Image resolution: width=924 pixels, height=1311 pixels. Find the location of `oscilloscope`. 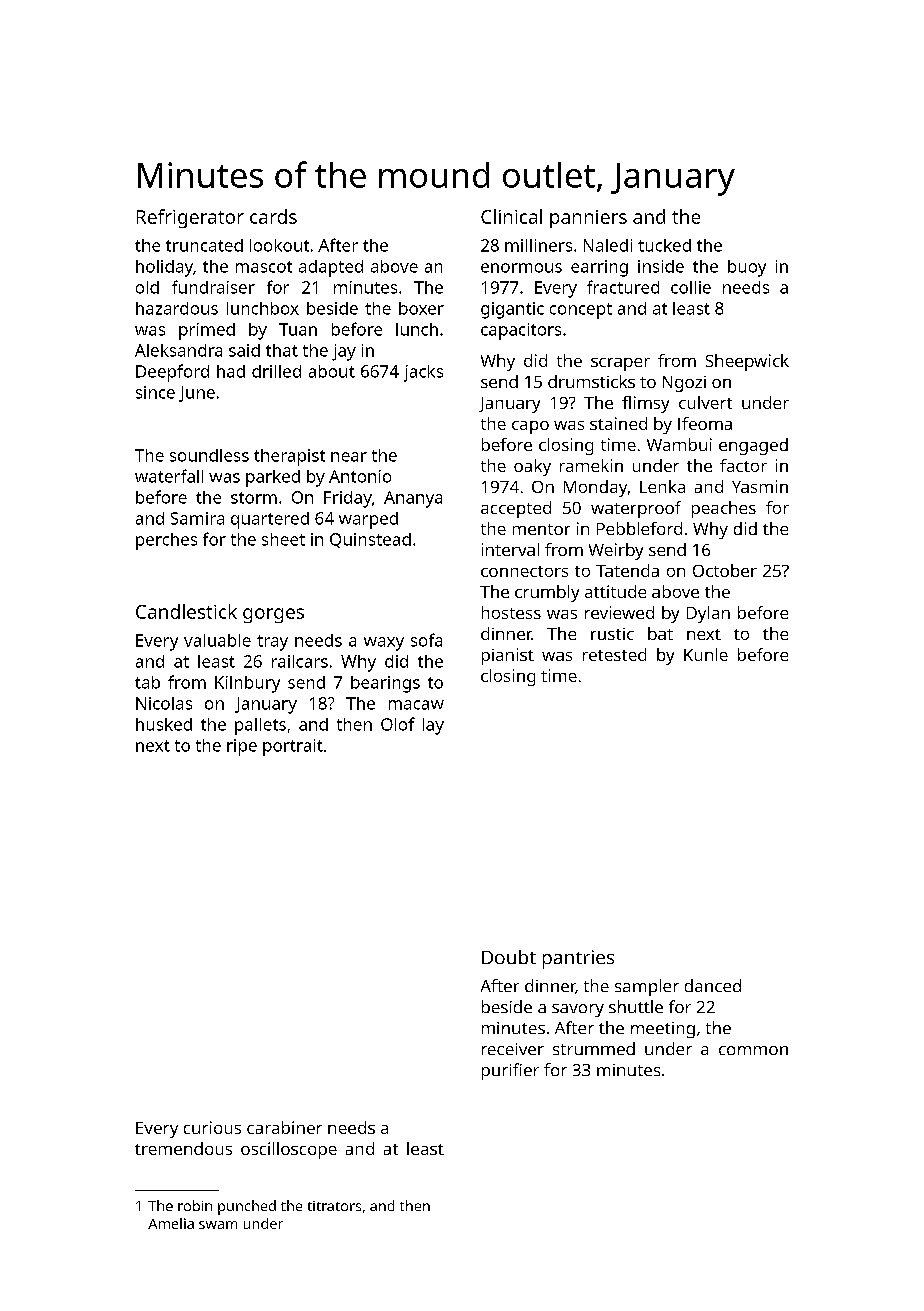

oscilloscope is located at coordinates (289, 1150).
